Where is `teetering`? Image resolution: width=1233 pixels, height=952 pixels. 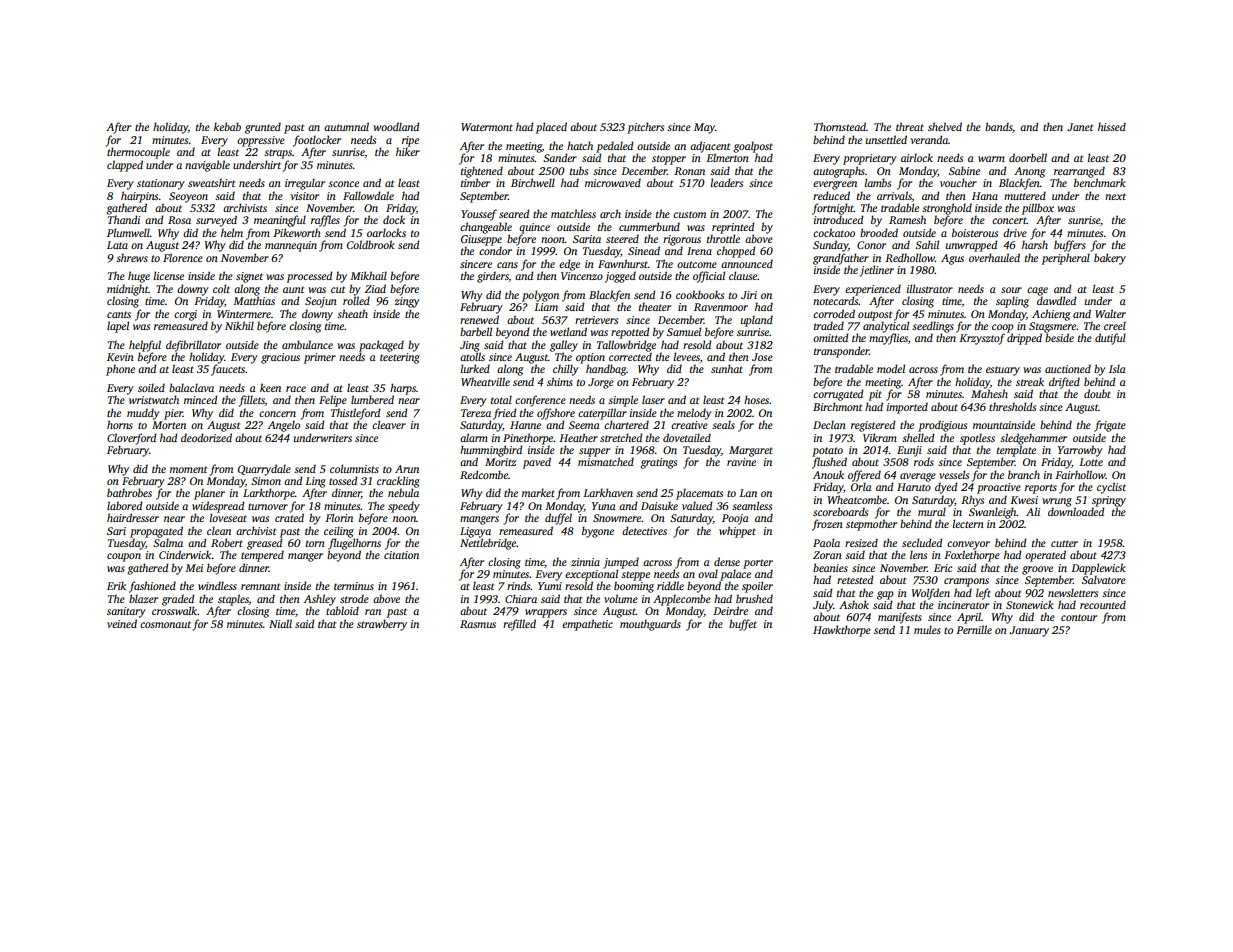 teetering is located at coordinates (400, 358).
